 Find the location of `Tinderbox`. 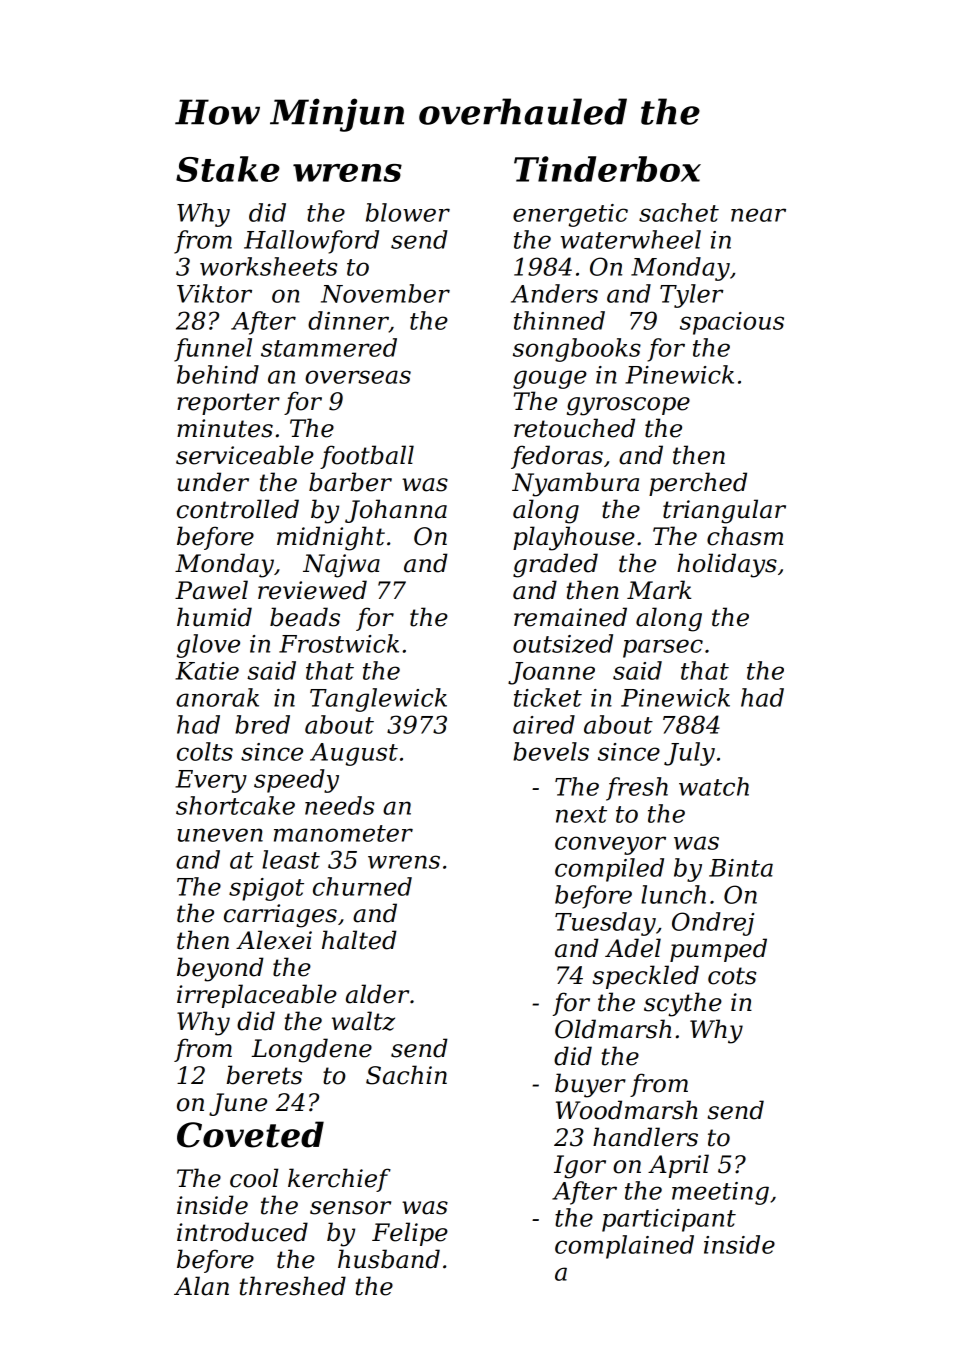

Tinderbox is located at coordinates (607, 169).
